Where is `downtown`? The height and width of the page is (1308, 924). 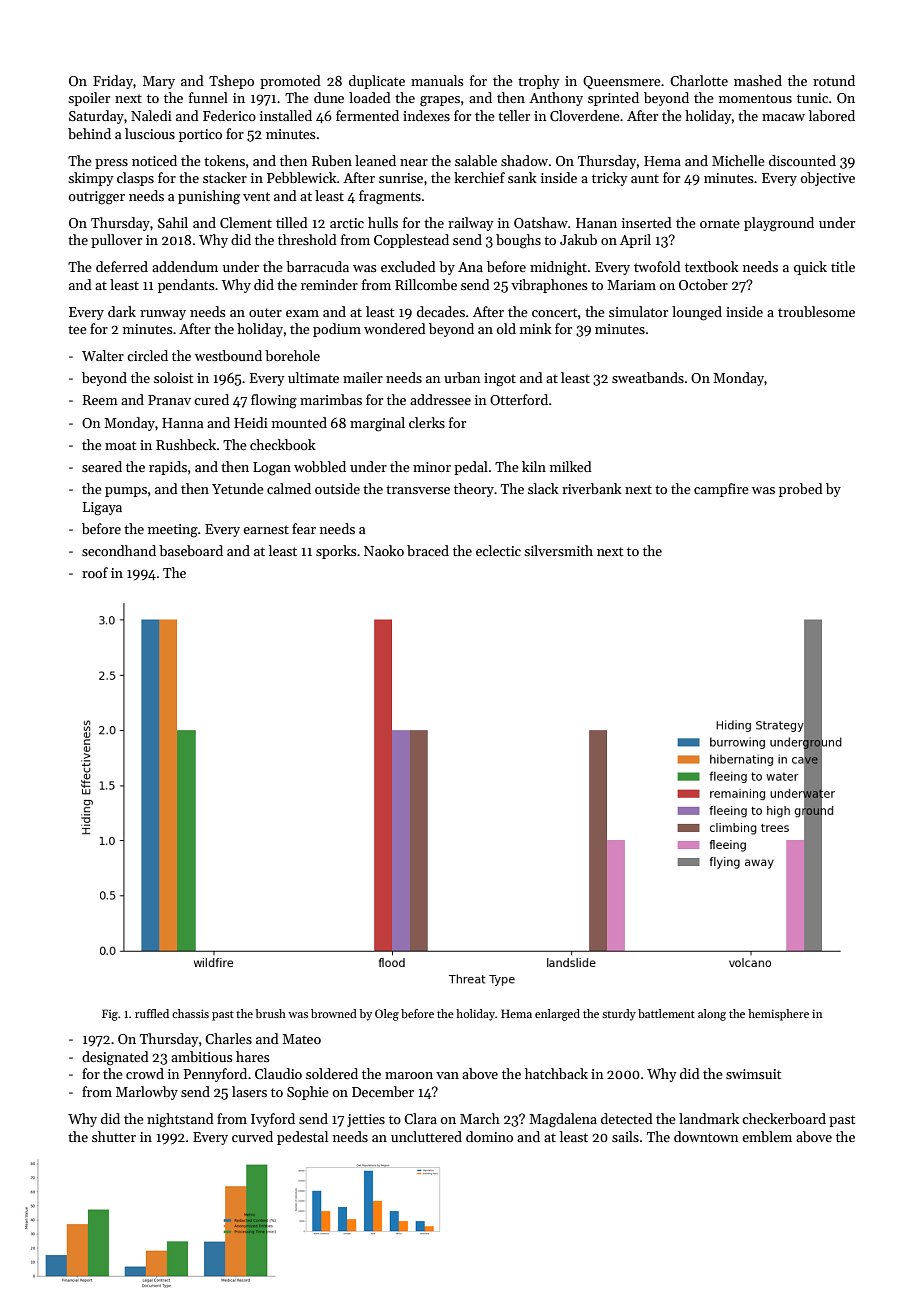 downtown is located at coordinates (706, 1136).
